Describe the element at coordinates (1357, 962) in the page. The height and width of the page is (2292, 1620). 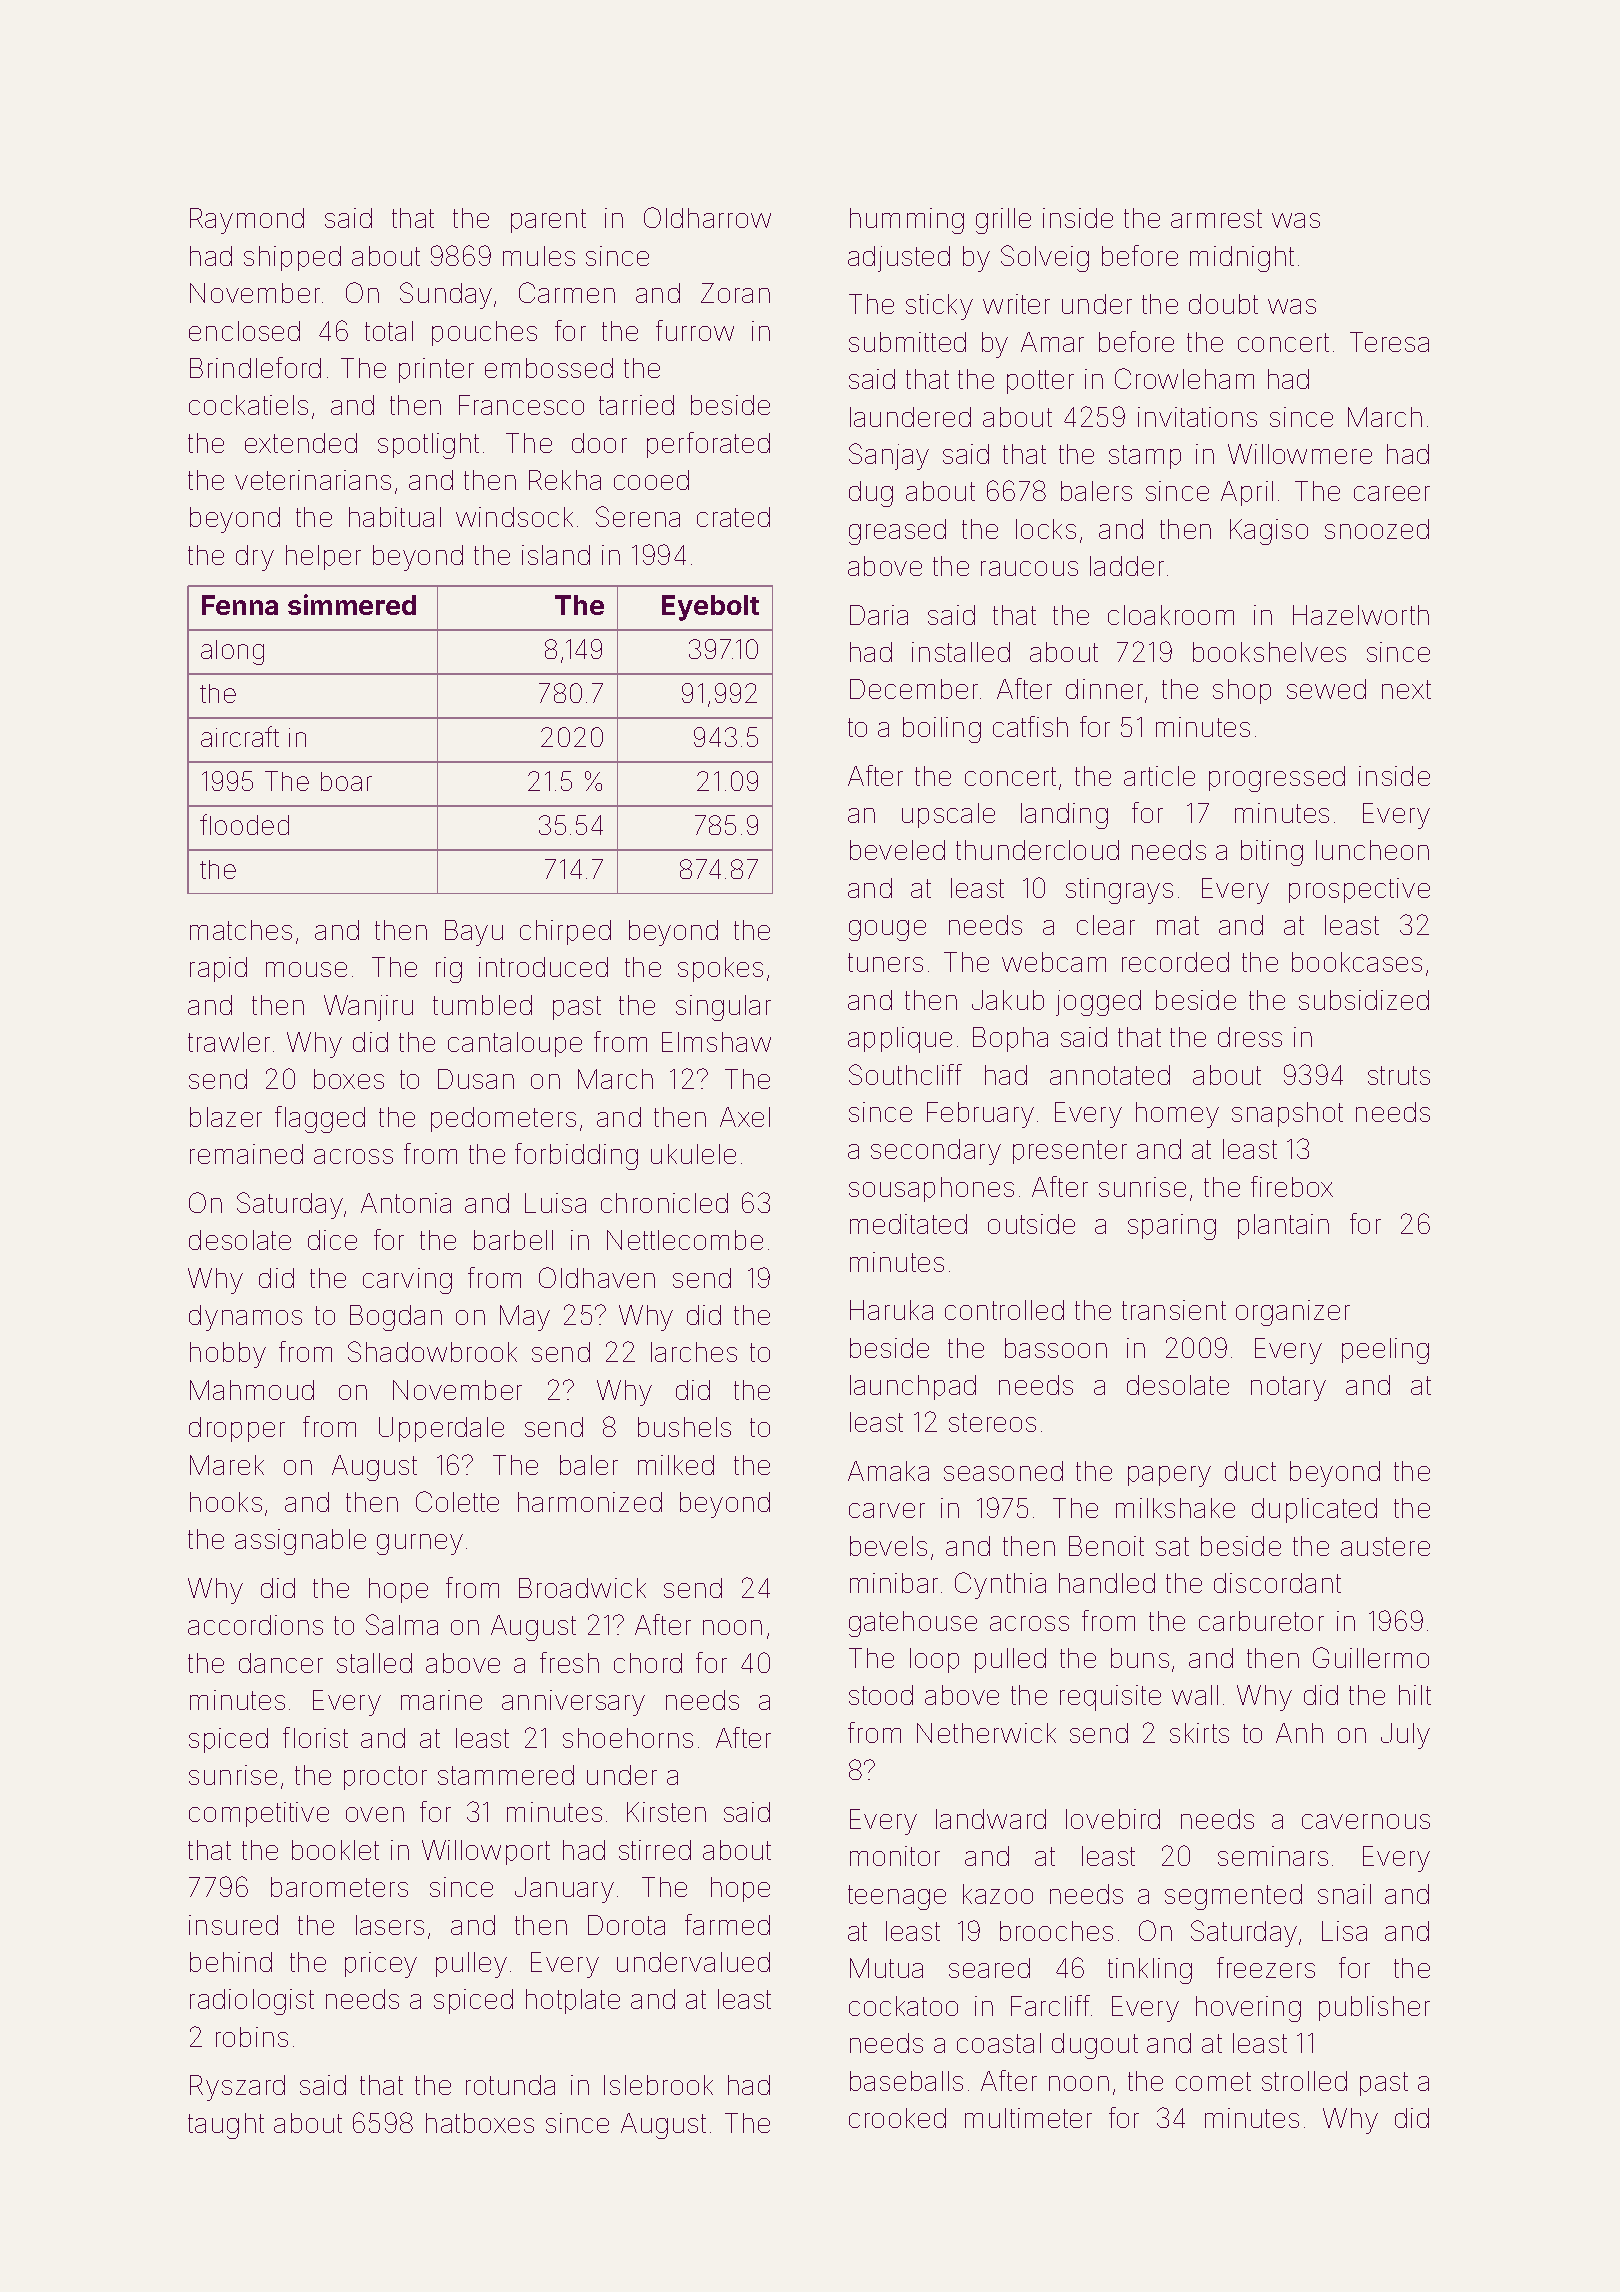
I see `bookcases` at that location.
